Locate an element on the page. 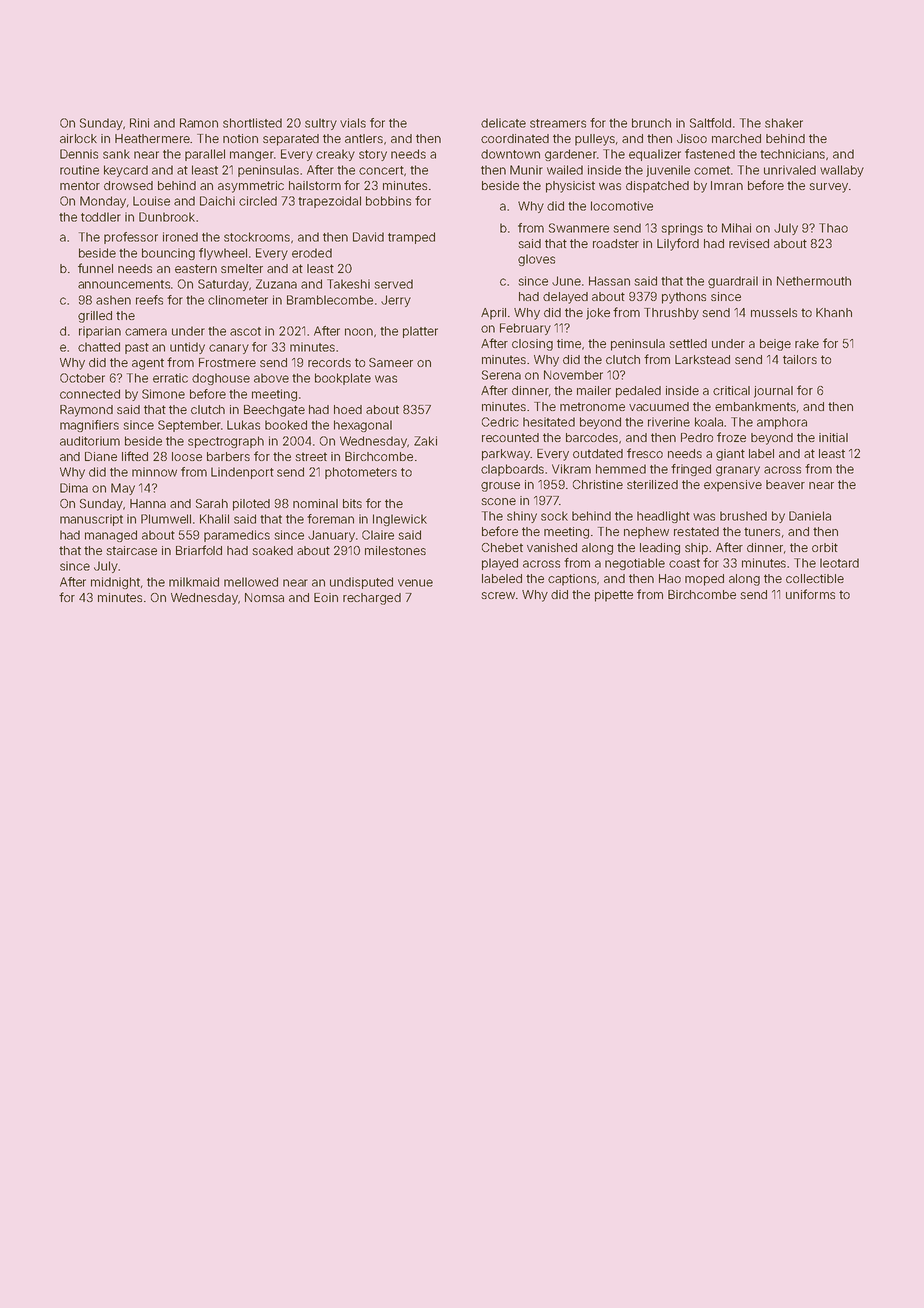 This document has width=924, height=1308. Lindenport is located at coordinates (242, 473).
